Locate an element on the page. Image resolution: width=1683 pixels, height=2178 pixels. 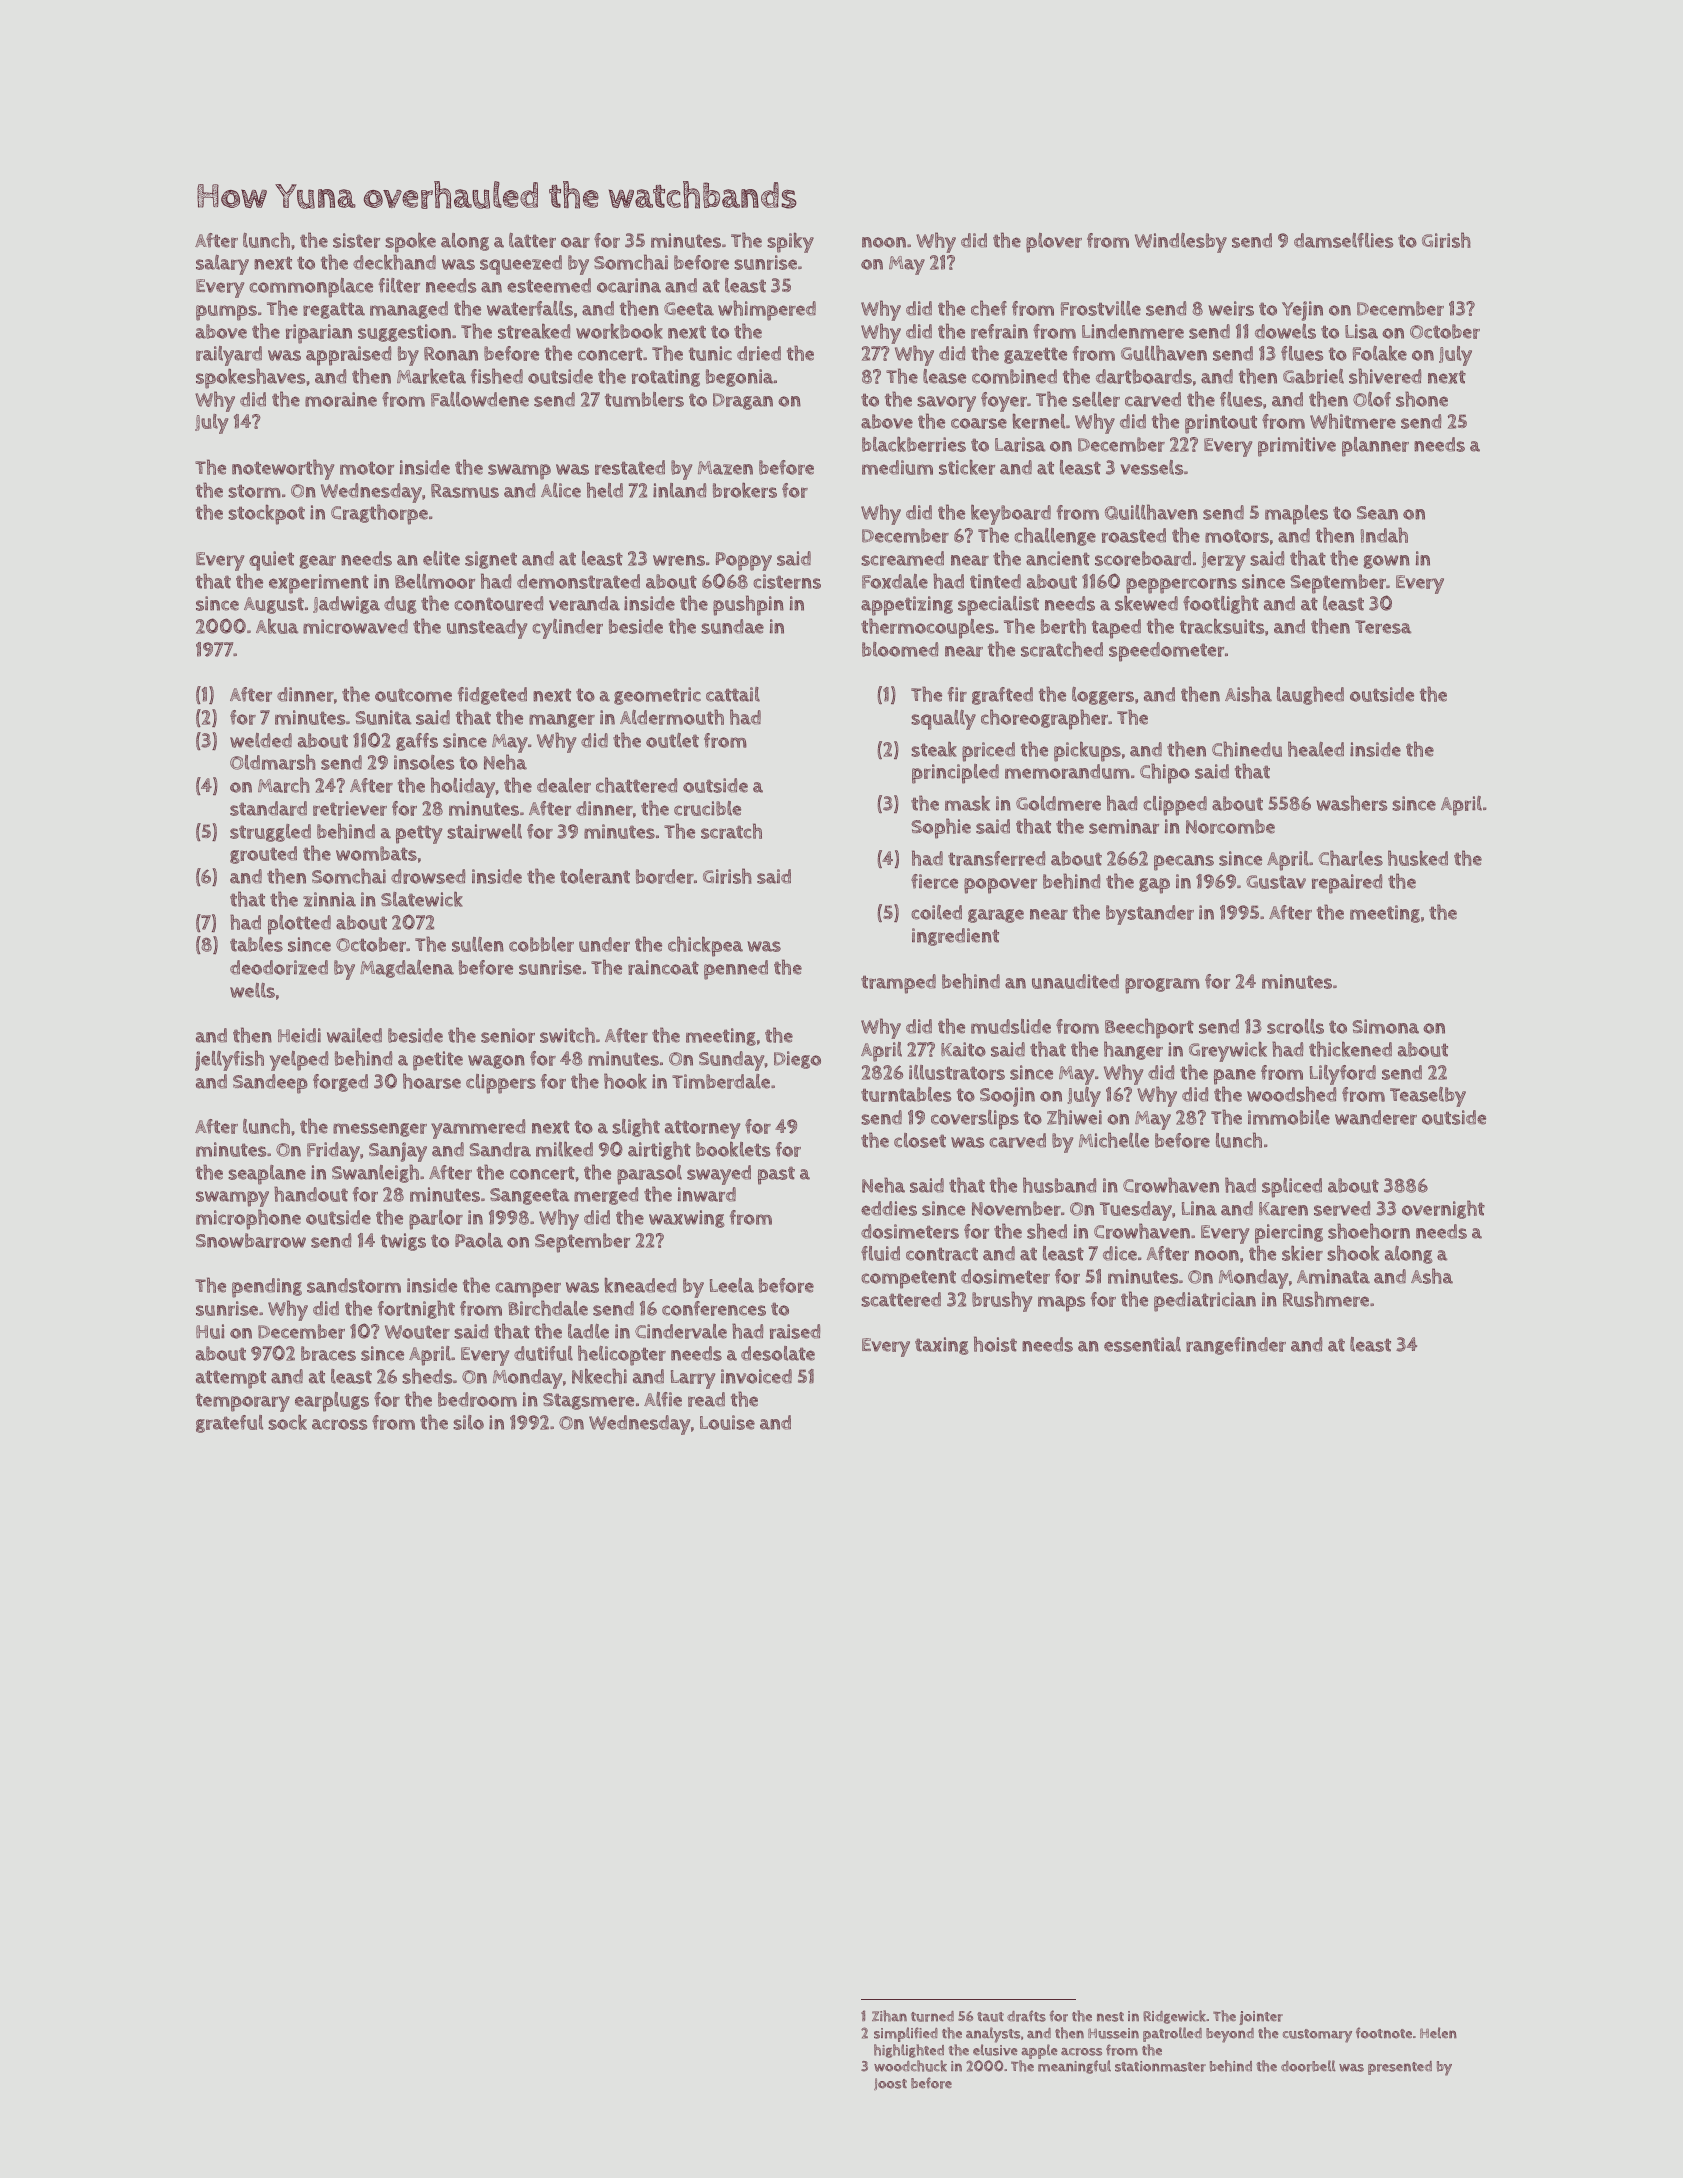
silo is located at coordinates (468, 1422).
